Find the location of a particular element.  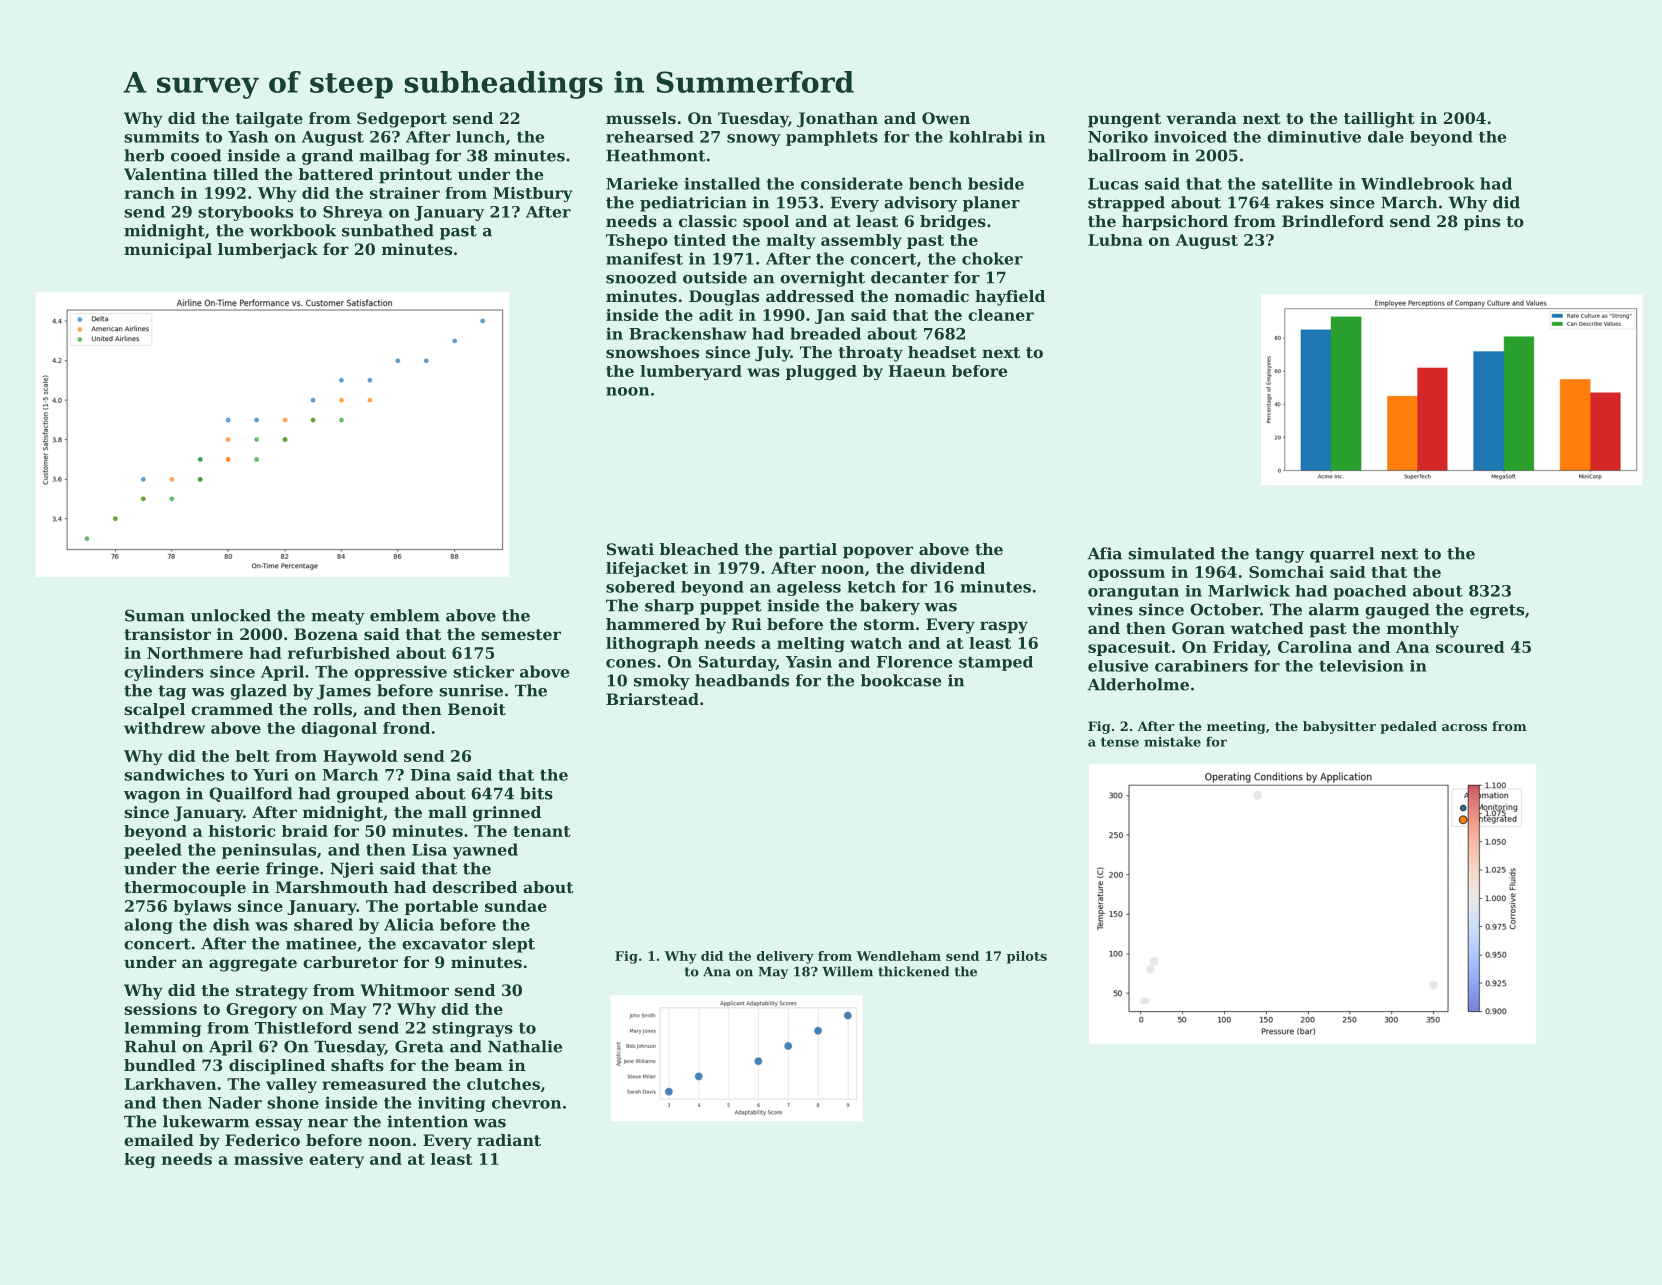

bookcase is located at coordinates (901, 680).
